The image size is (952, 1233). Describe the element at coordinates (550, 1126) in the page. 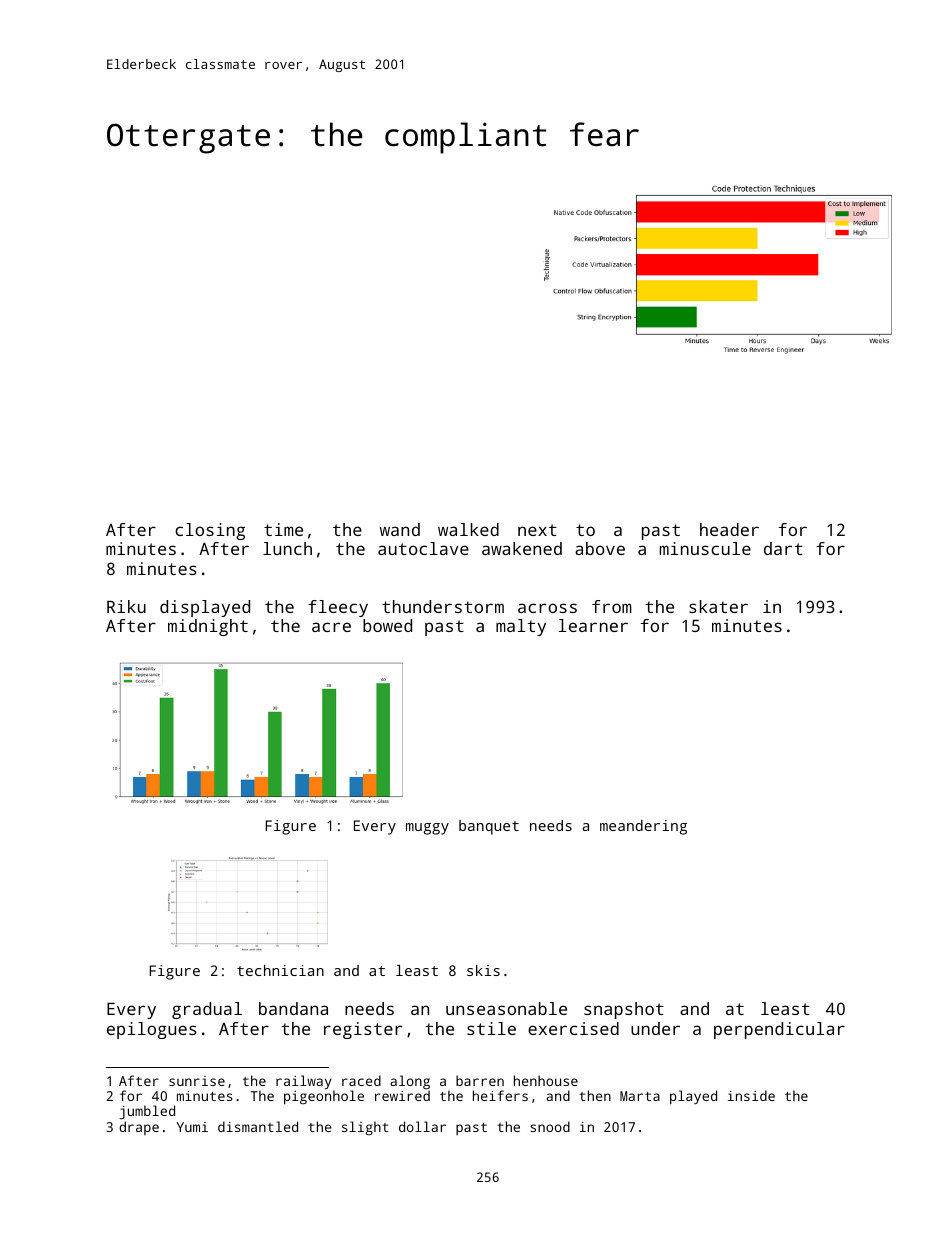

I see `snood` at that location.
